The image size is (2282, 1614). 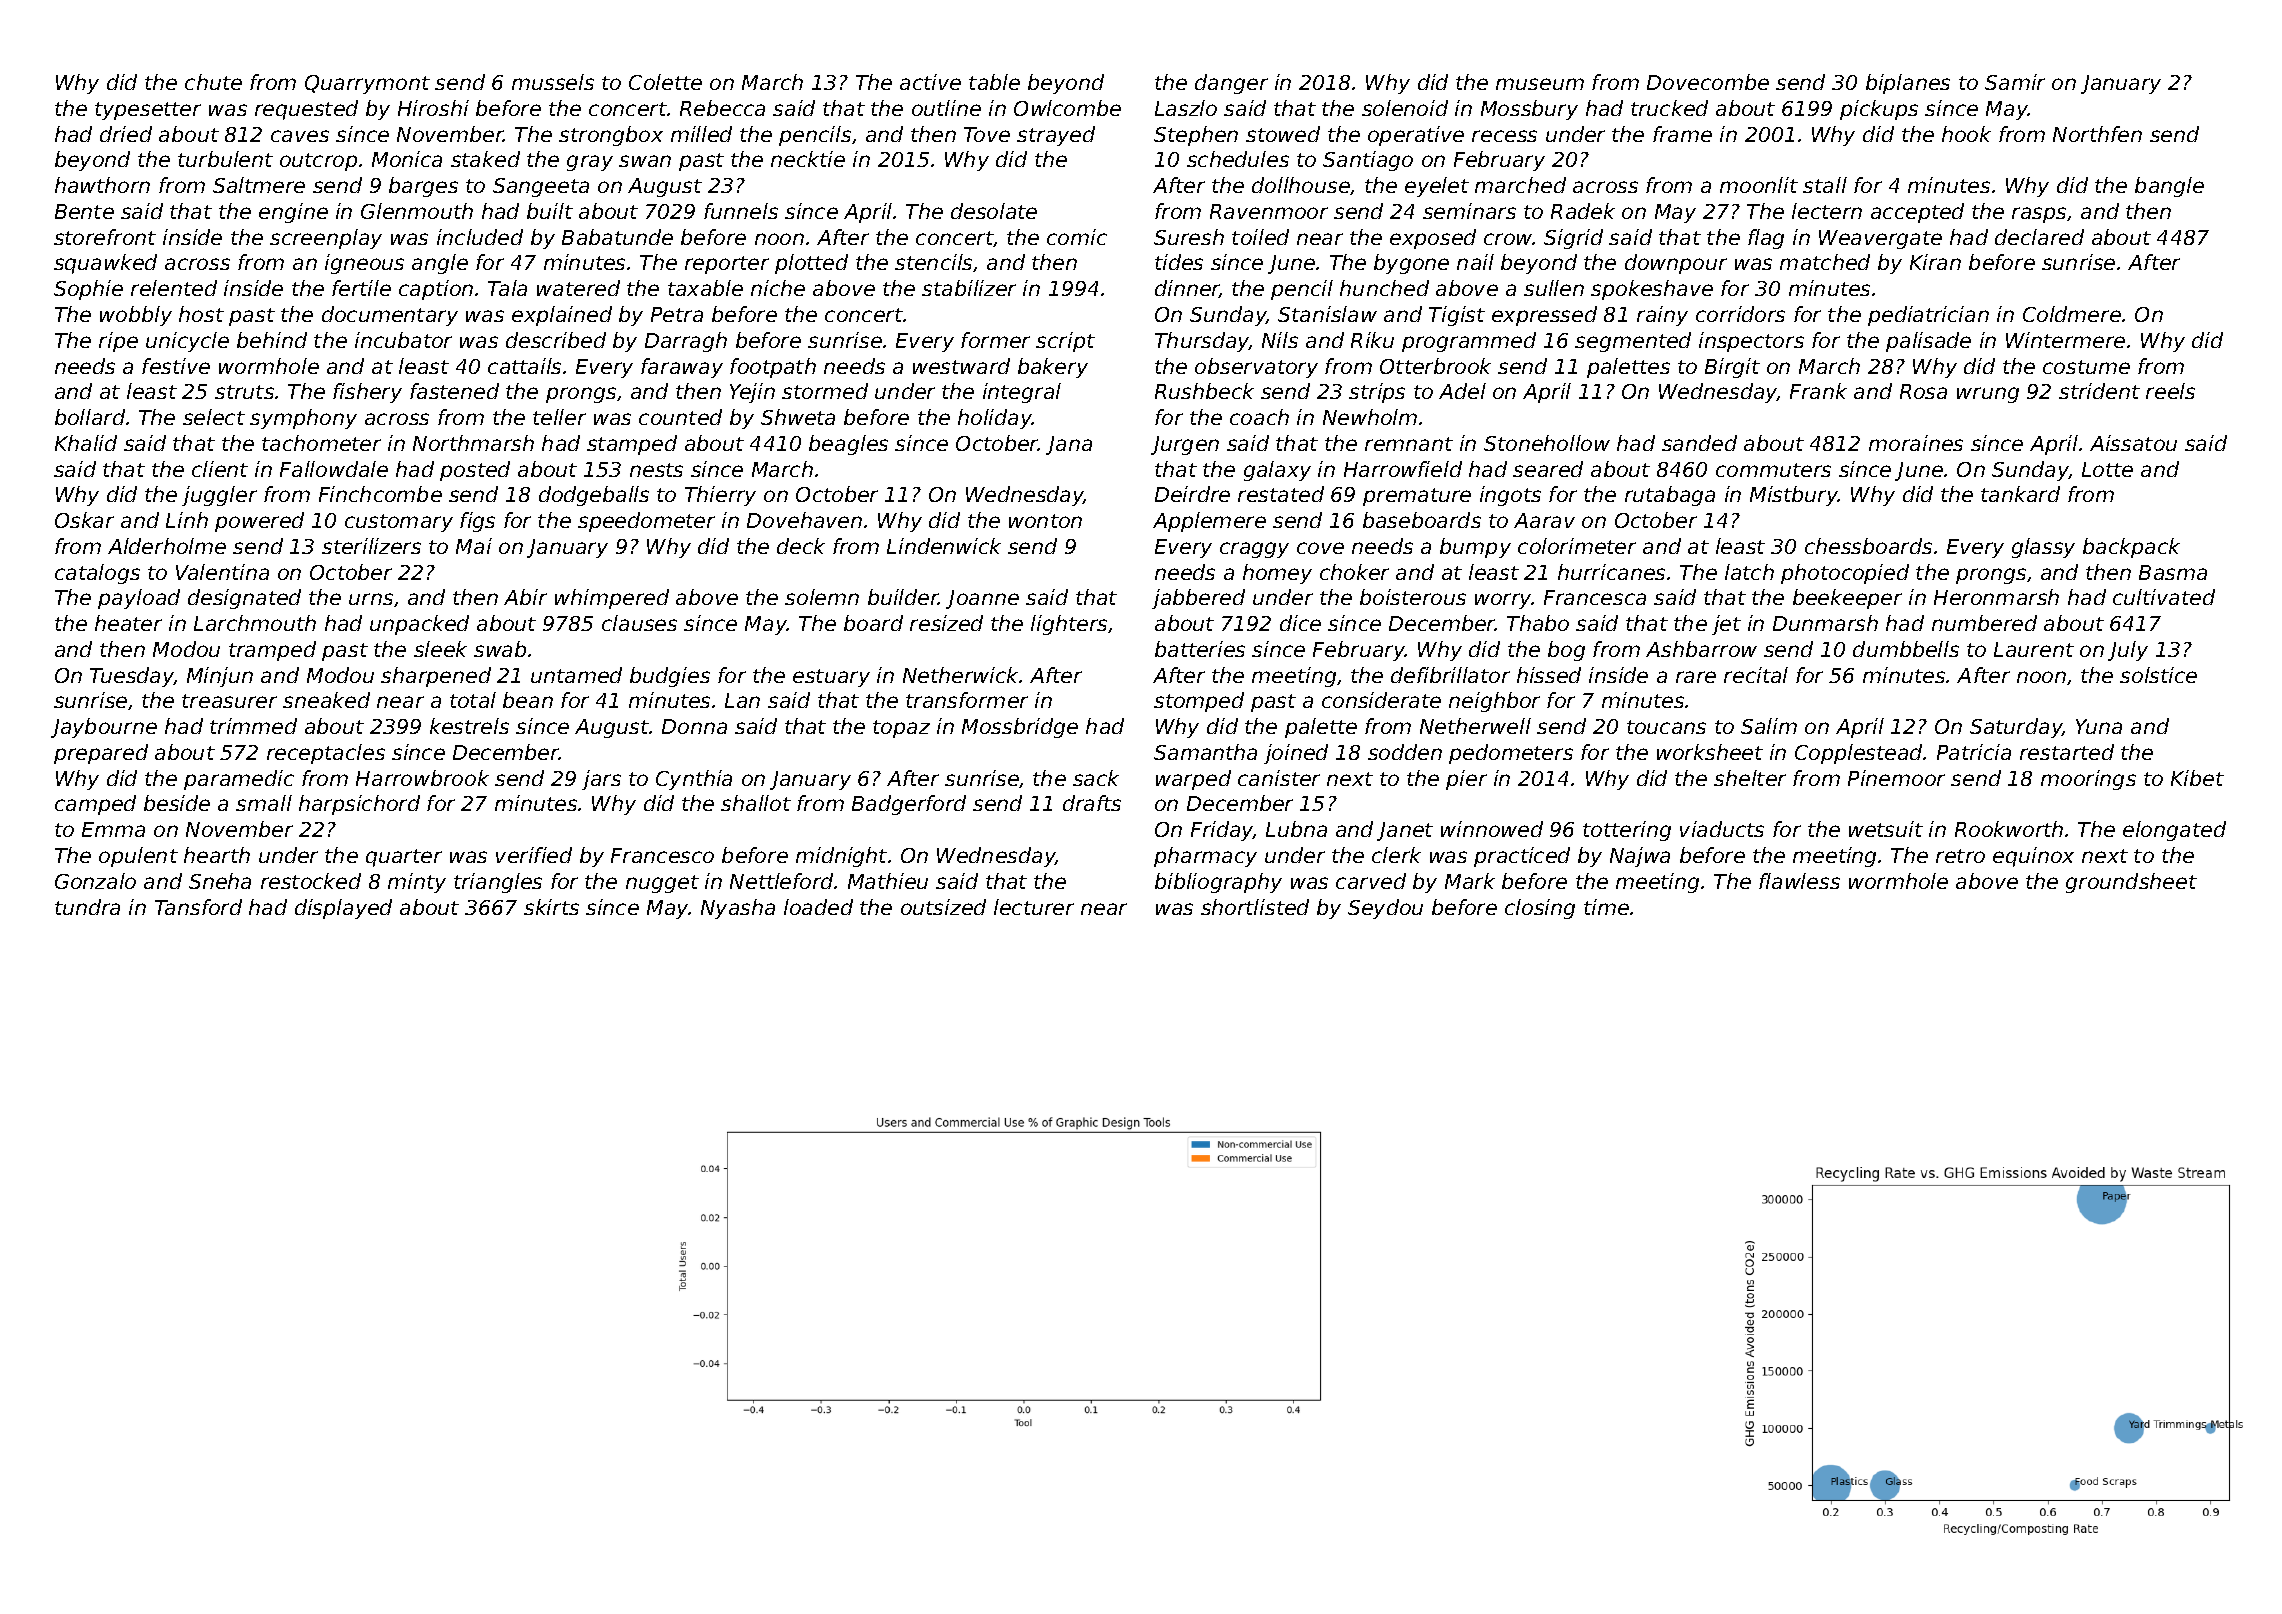 I want to click on groundsheet, so click(x=2131, y=883).
